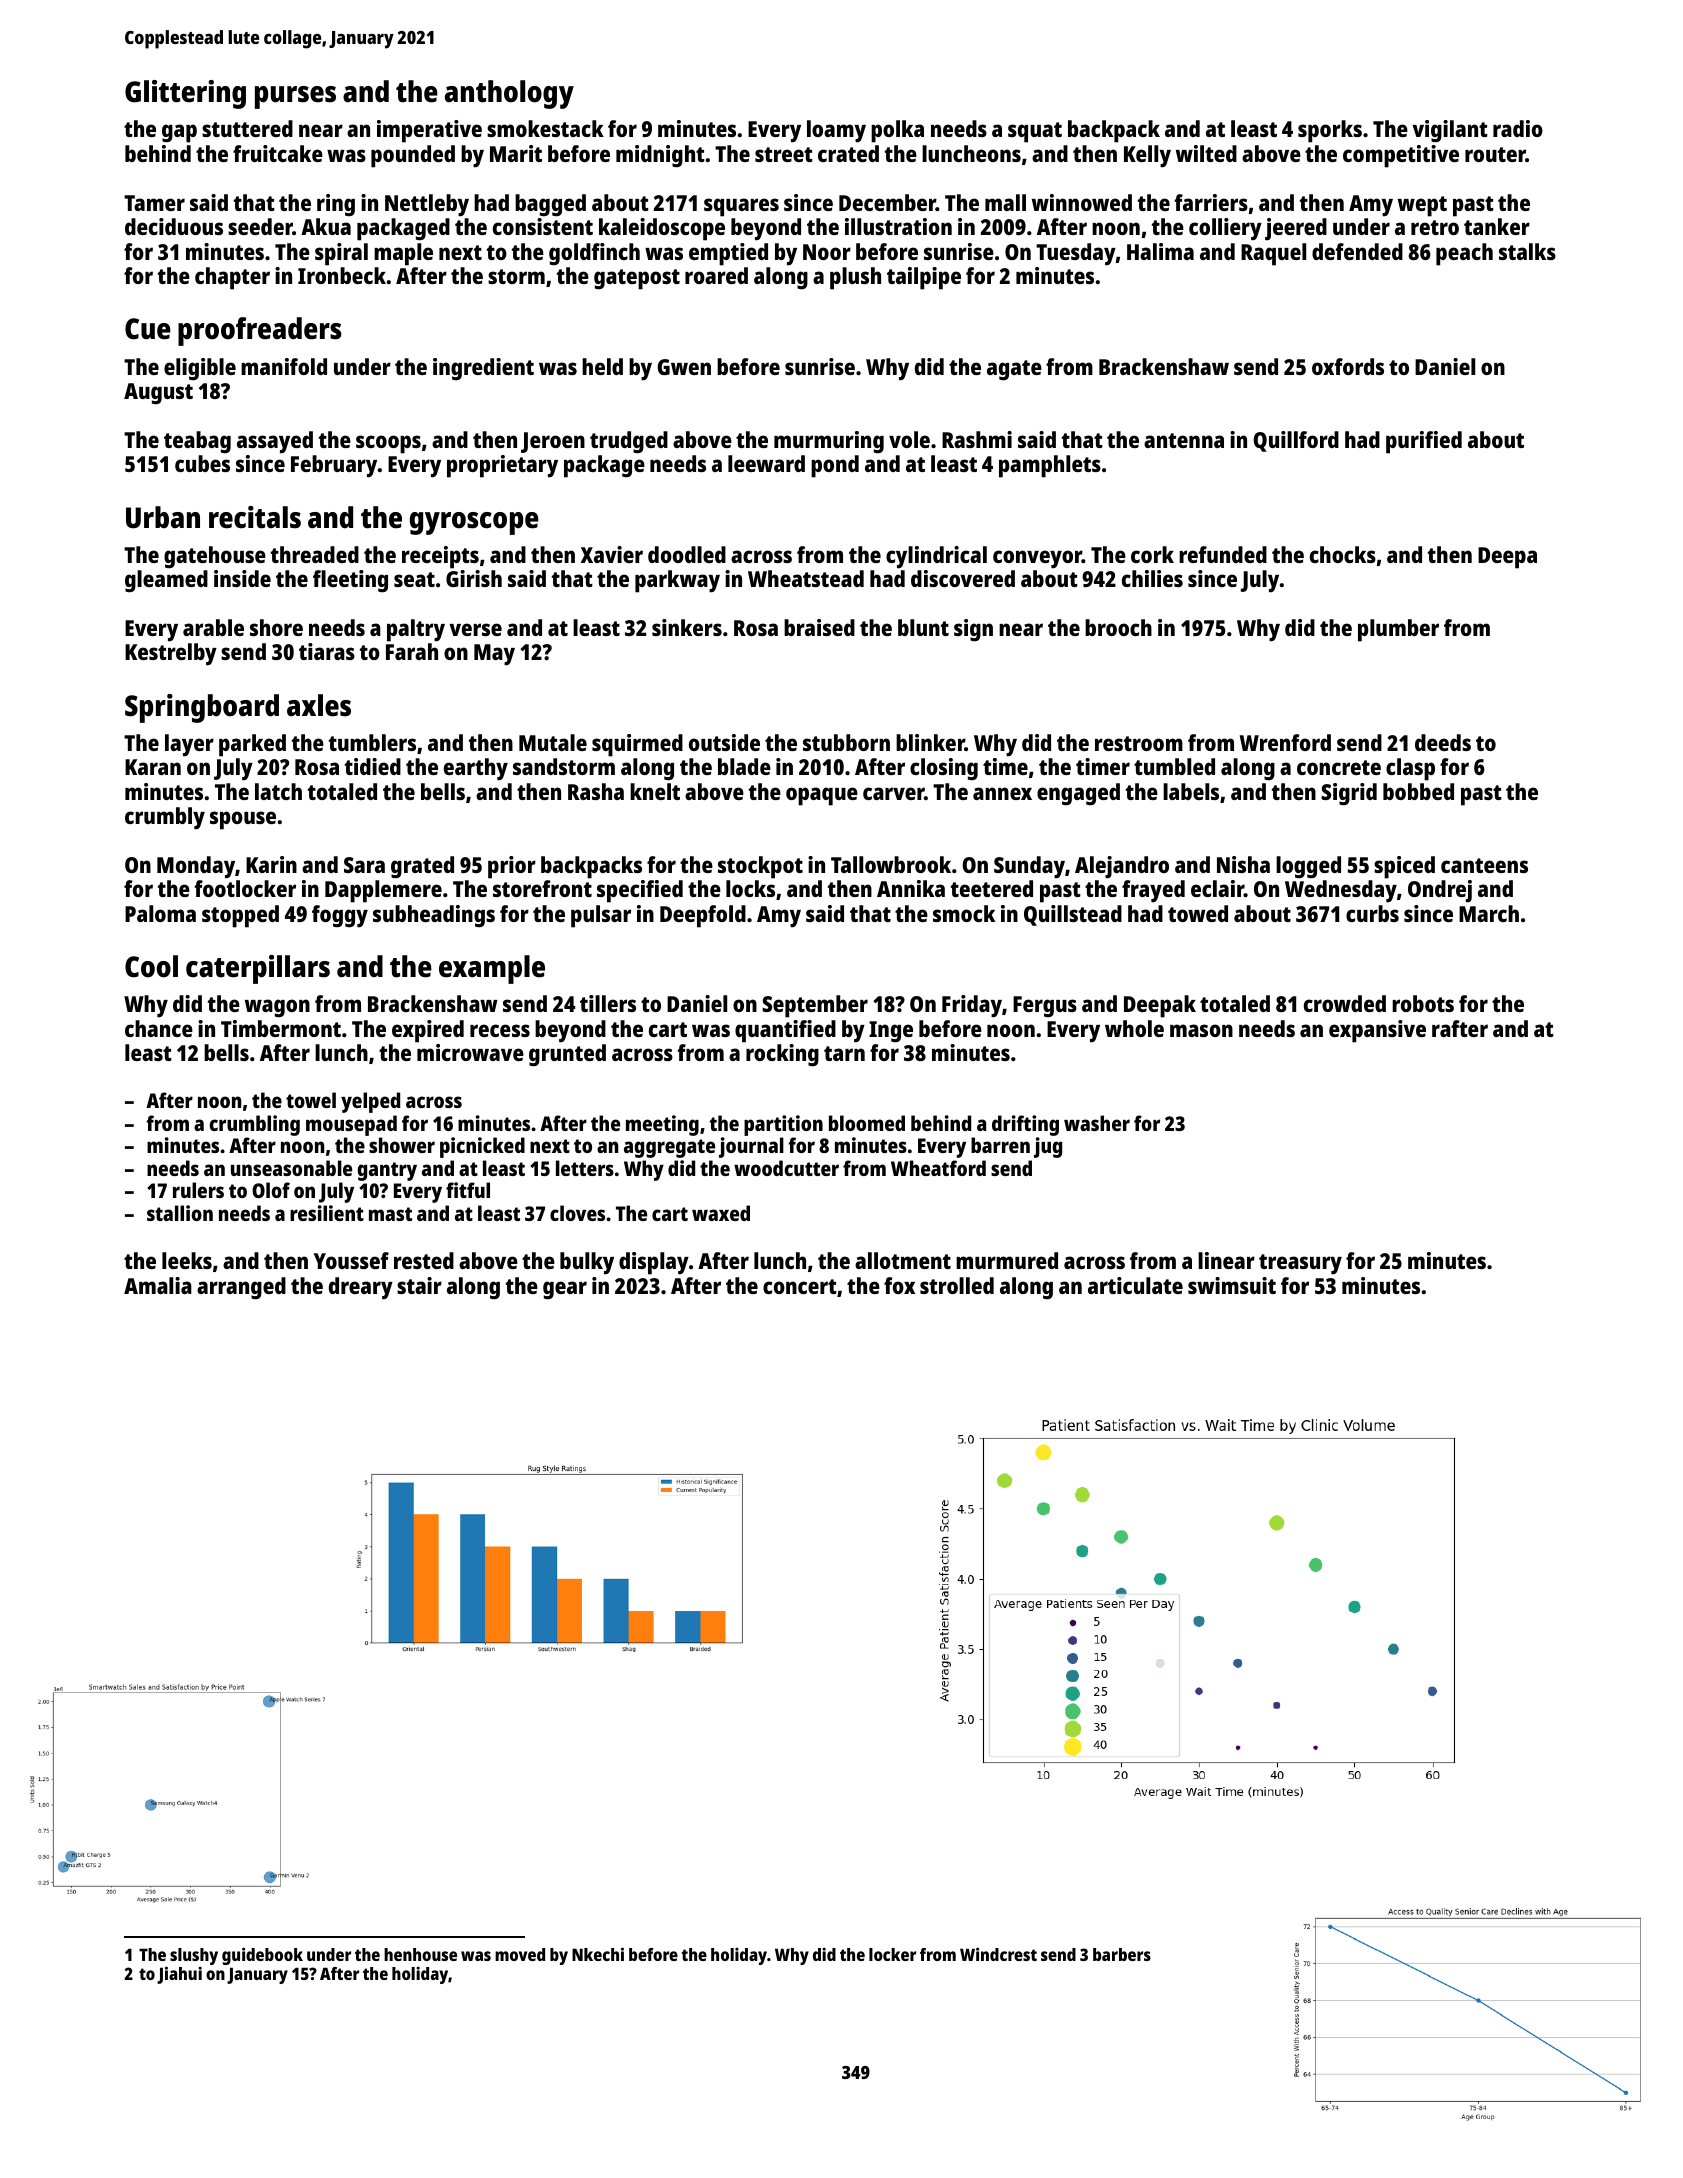 Image resolution: width=1683 pixels, height=2178 pixels. I want to click on squat, so click(1035, 132).
